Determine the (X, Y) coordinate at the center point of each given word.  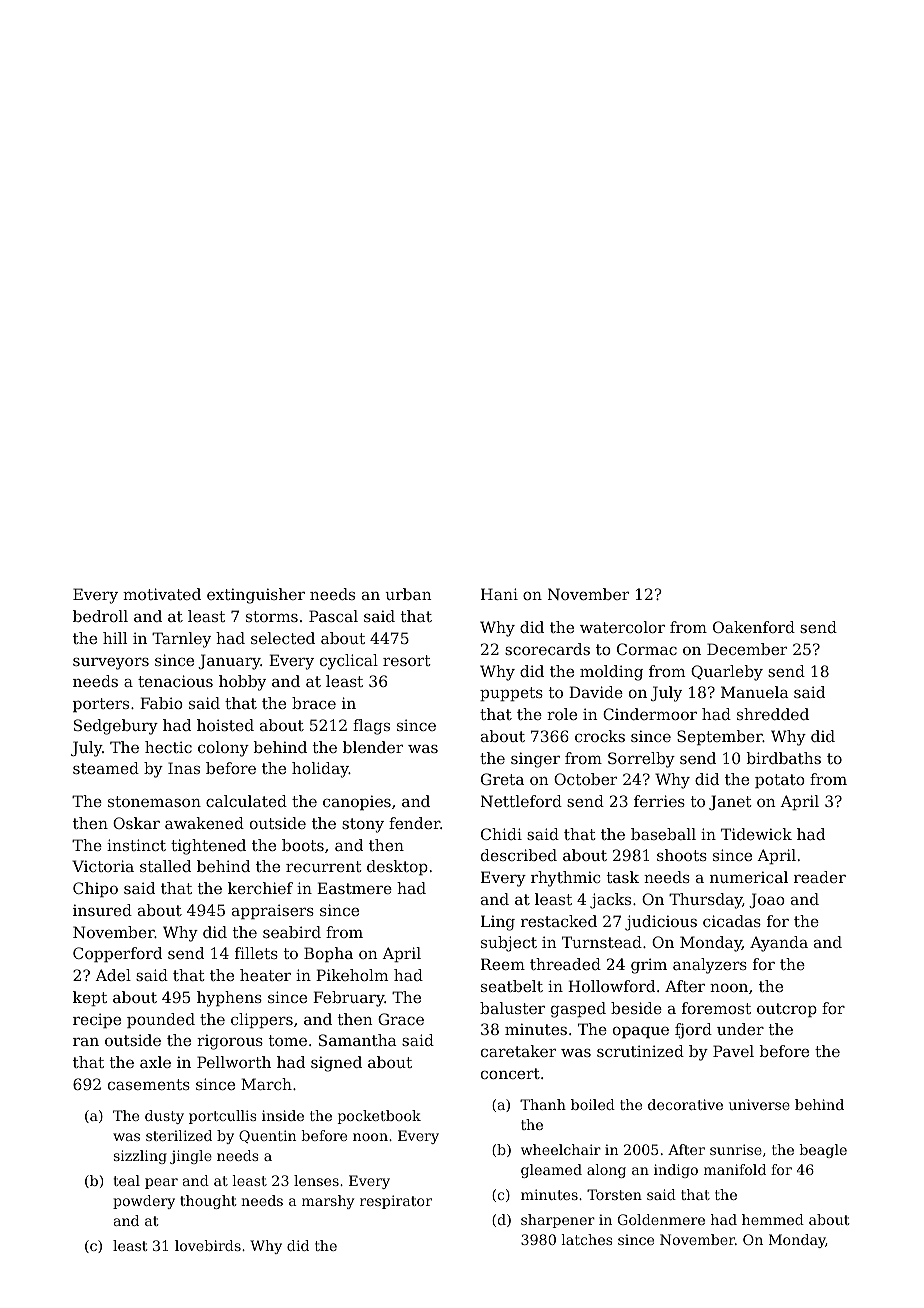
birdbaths (784, 758)
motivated (162, 594)
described (519, 855)
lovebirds (208, 1245)
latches (587, 1239)
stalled (165, 866)
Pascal (333, 616)
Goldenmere (661, 1219)
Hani (499, 594)
